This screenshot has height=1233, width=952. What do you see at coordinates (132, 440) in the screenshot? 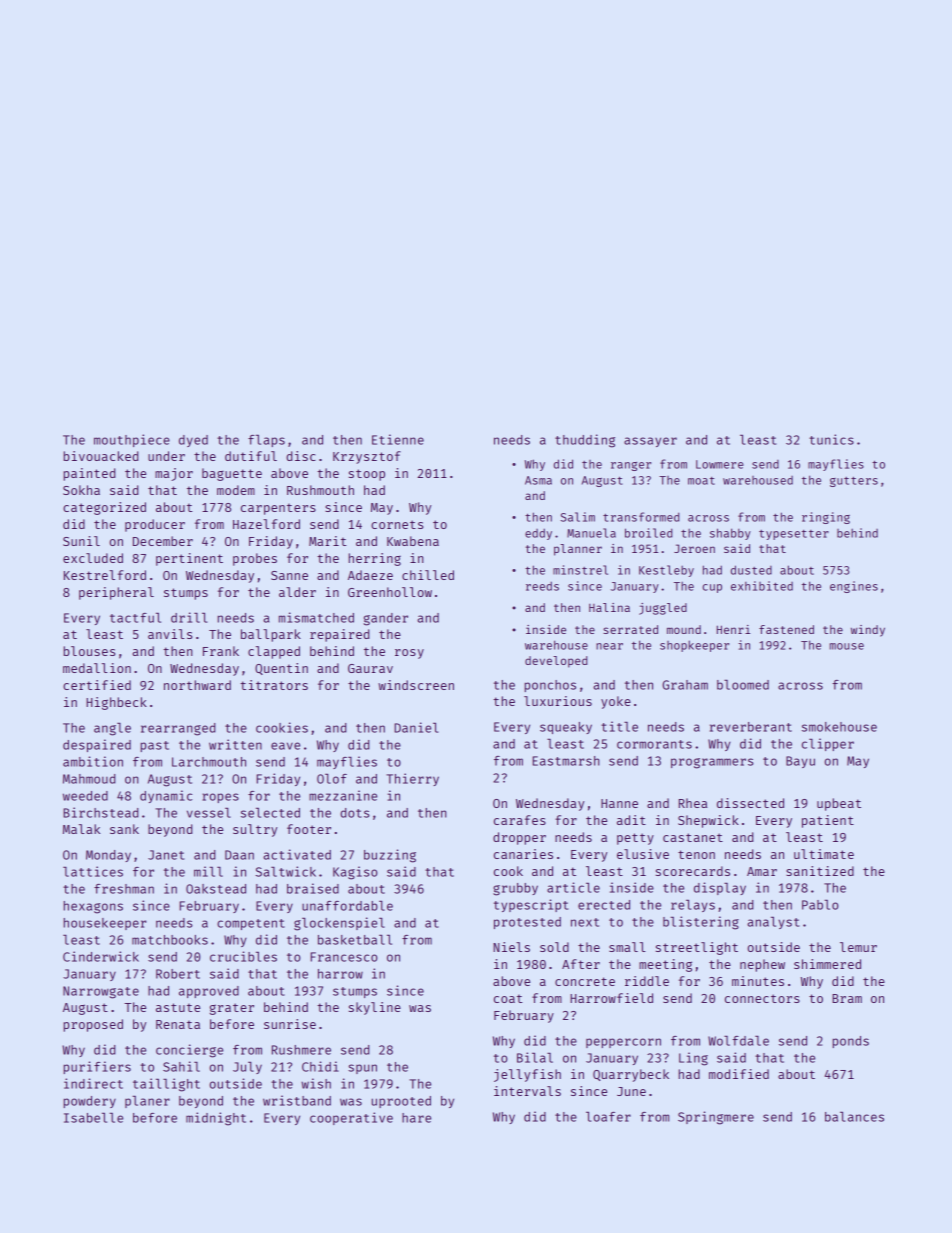
I see `mouthpiece` at bounding box center [132, 440].
